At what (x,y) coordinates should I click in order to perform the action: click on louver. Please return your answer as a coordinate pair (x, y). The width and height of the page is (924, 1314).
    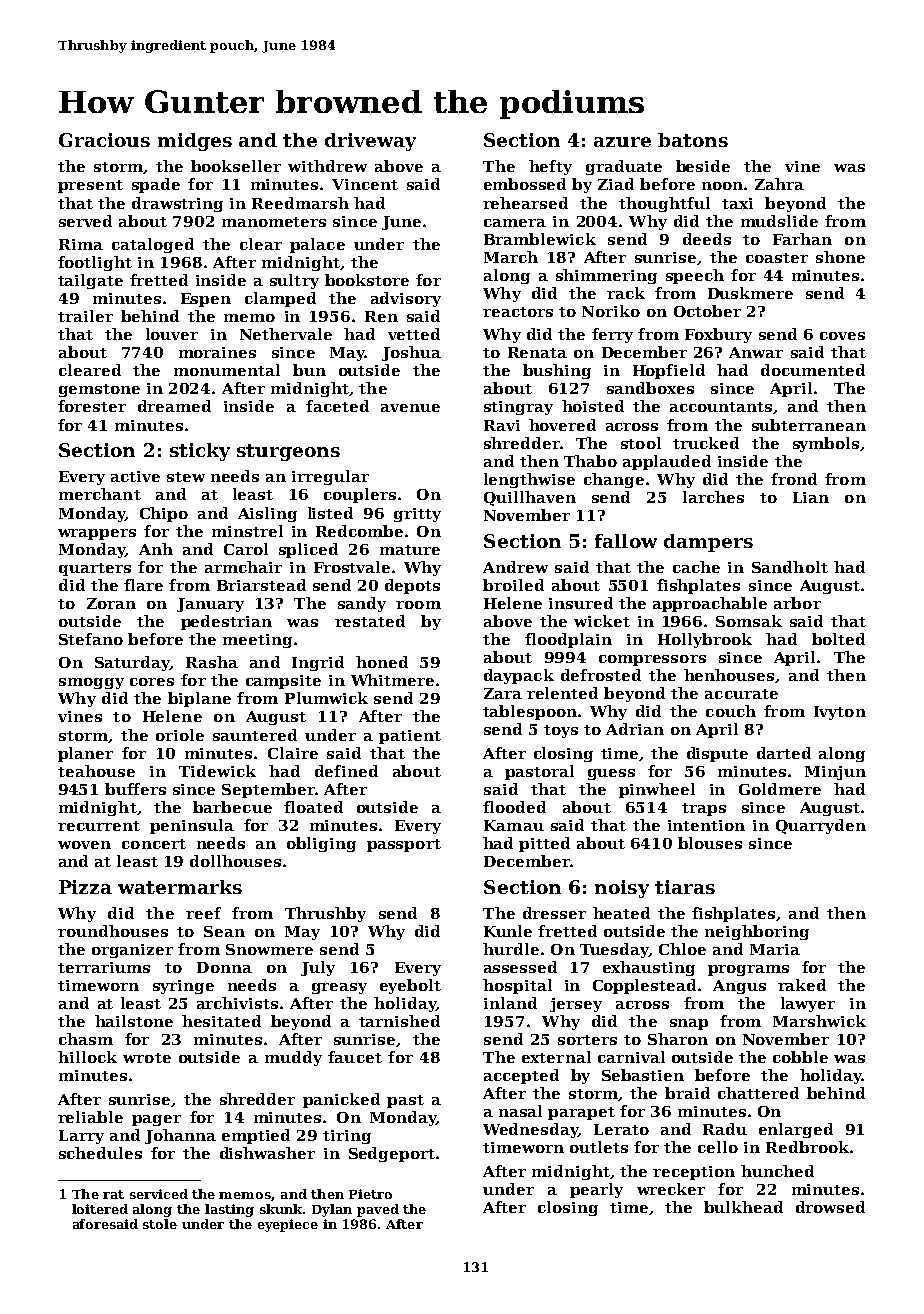
    Looking at the image, I should click on (172, 334).
